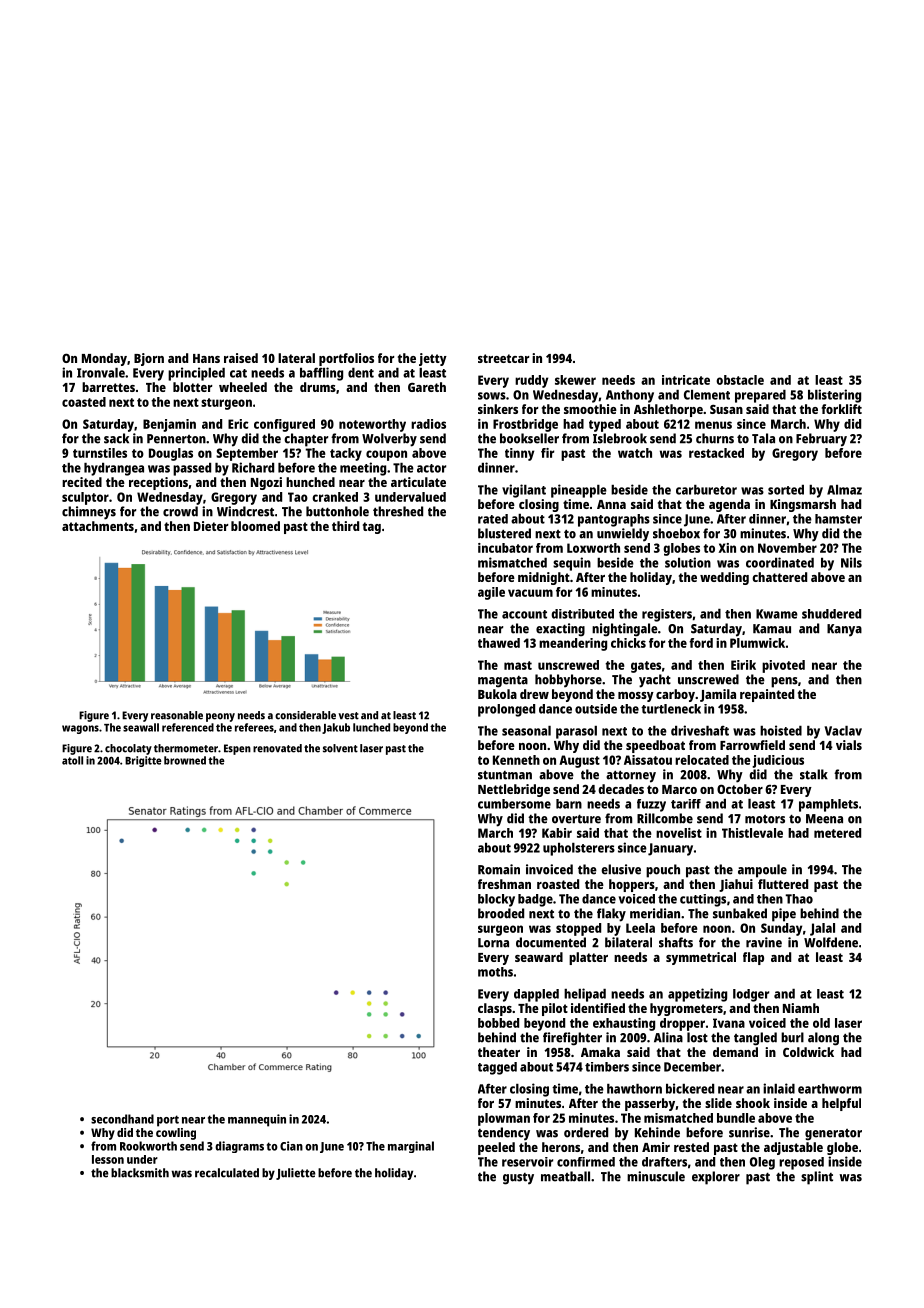 The width and height of the document is (924, 1308). What do you see at coordinates (257, 1120) in the document?
I see `mannequin` at bounding box center [257, 1120].
